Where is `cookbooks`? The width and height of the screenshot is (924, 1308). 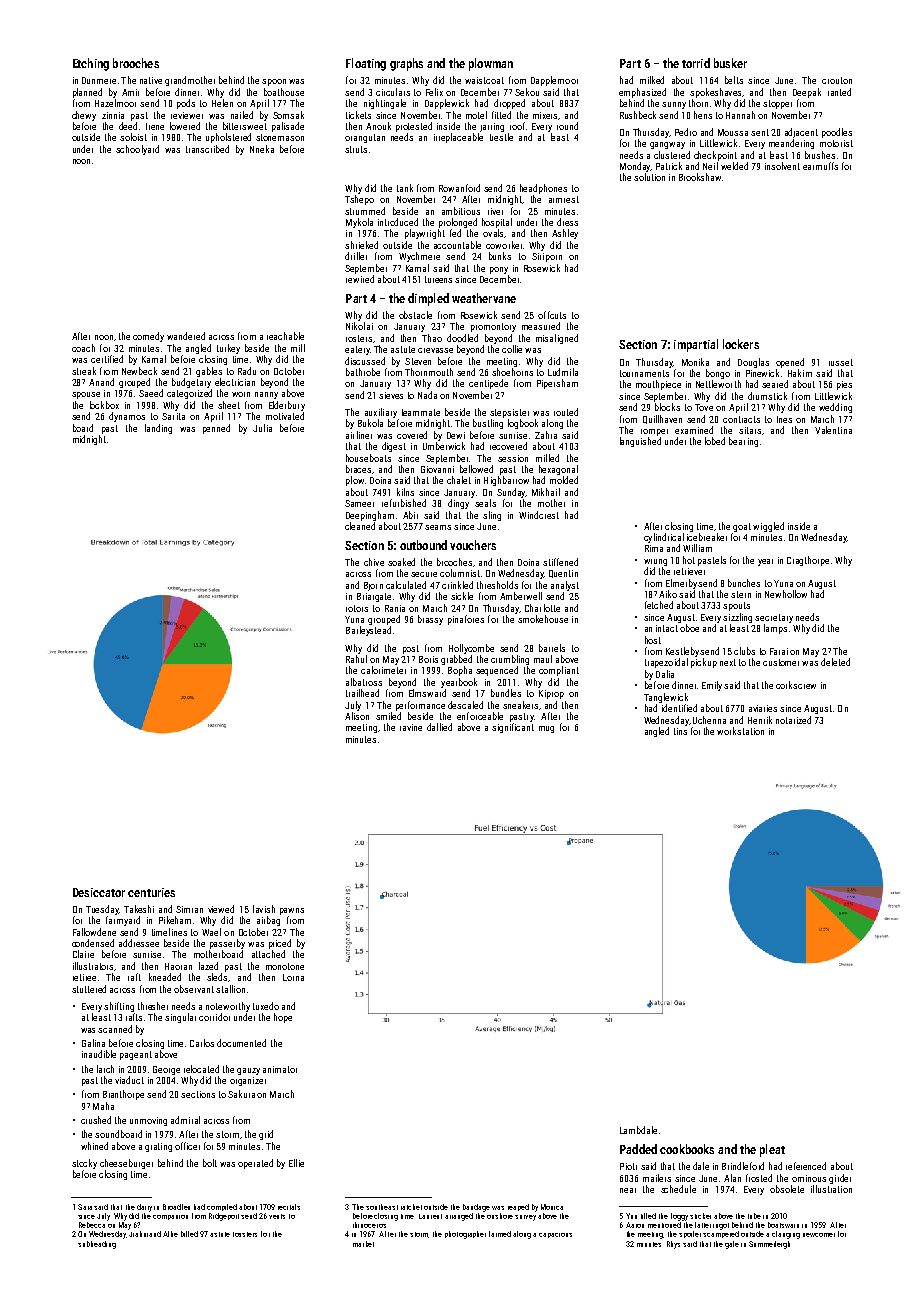 cookbooks is located at coordinates (687, 1149).
